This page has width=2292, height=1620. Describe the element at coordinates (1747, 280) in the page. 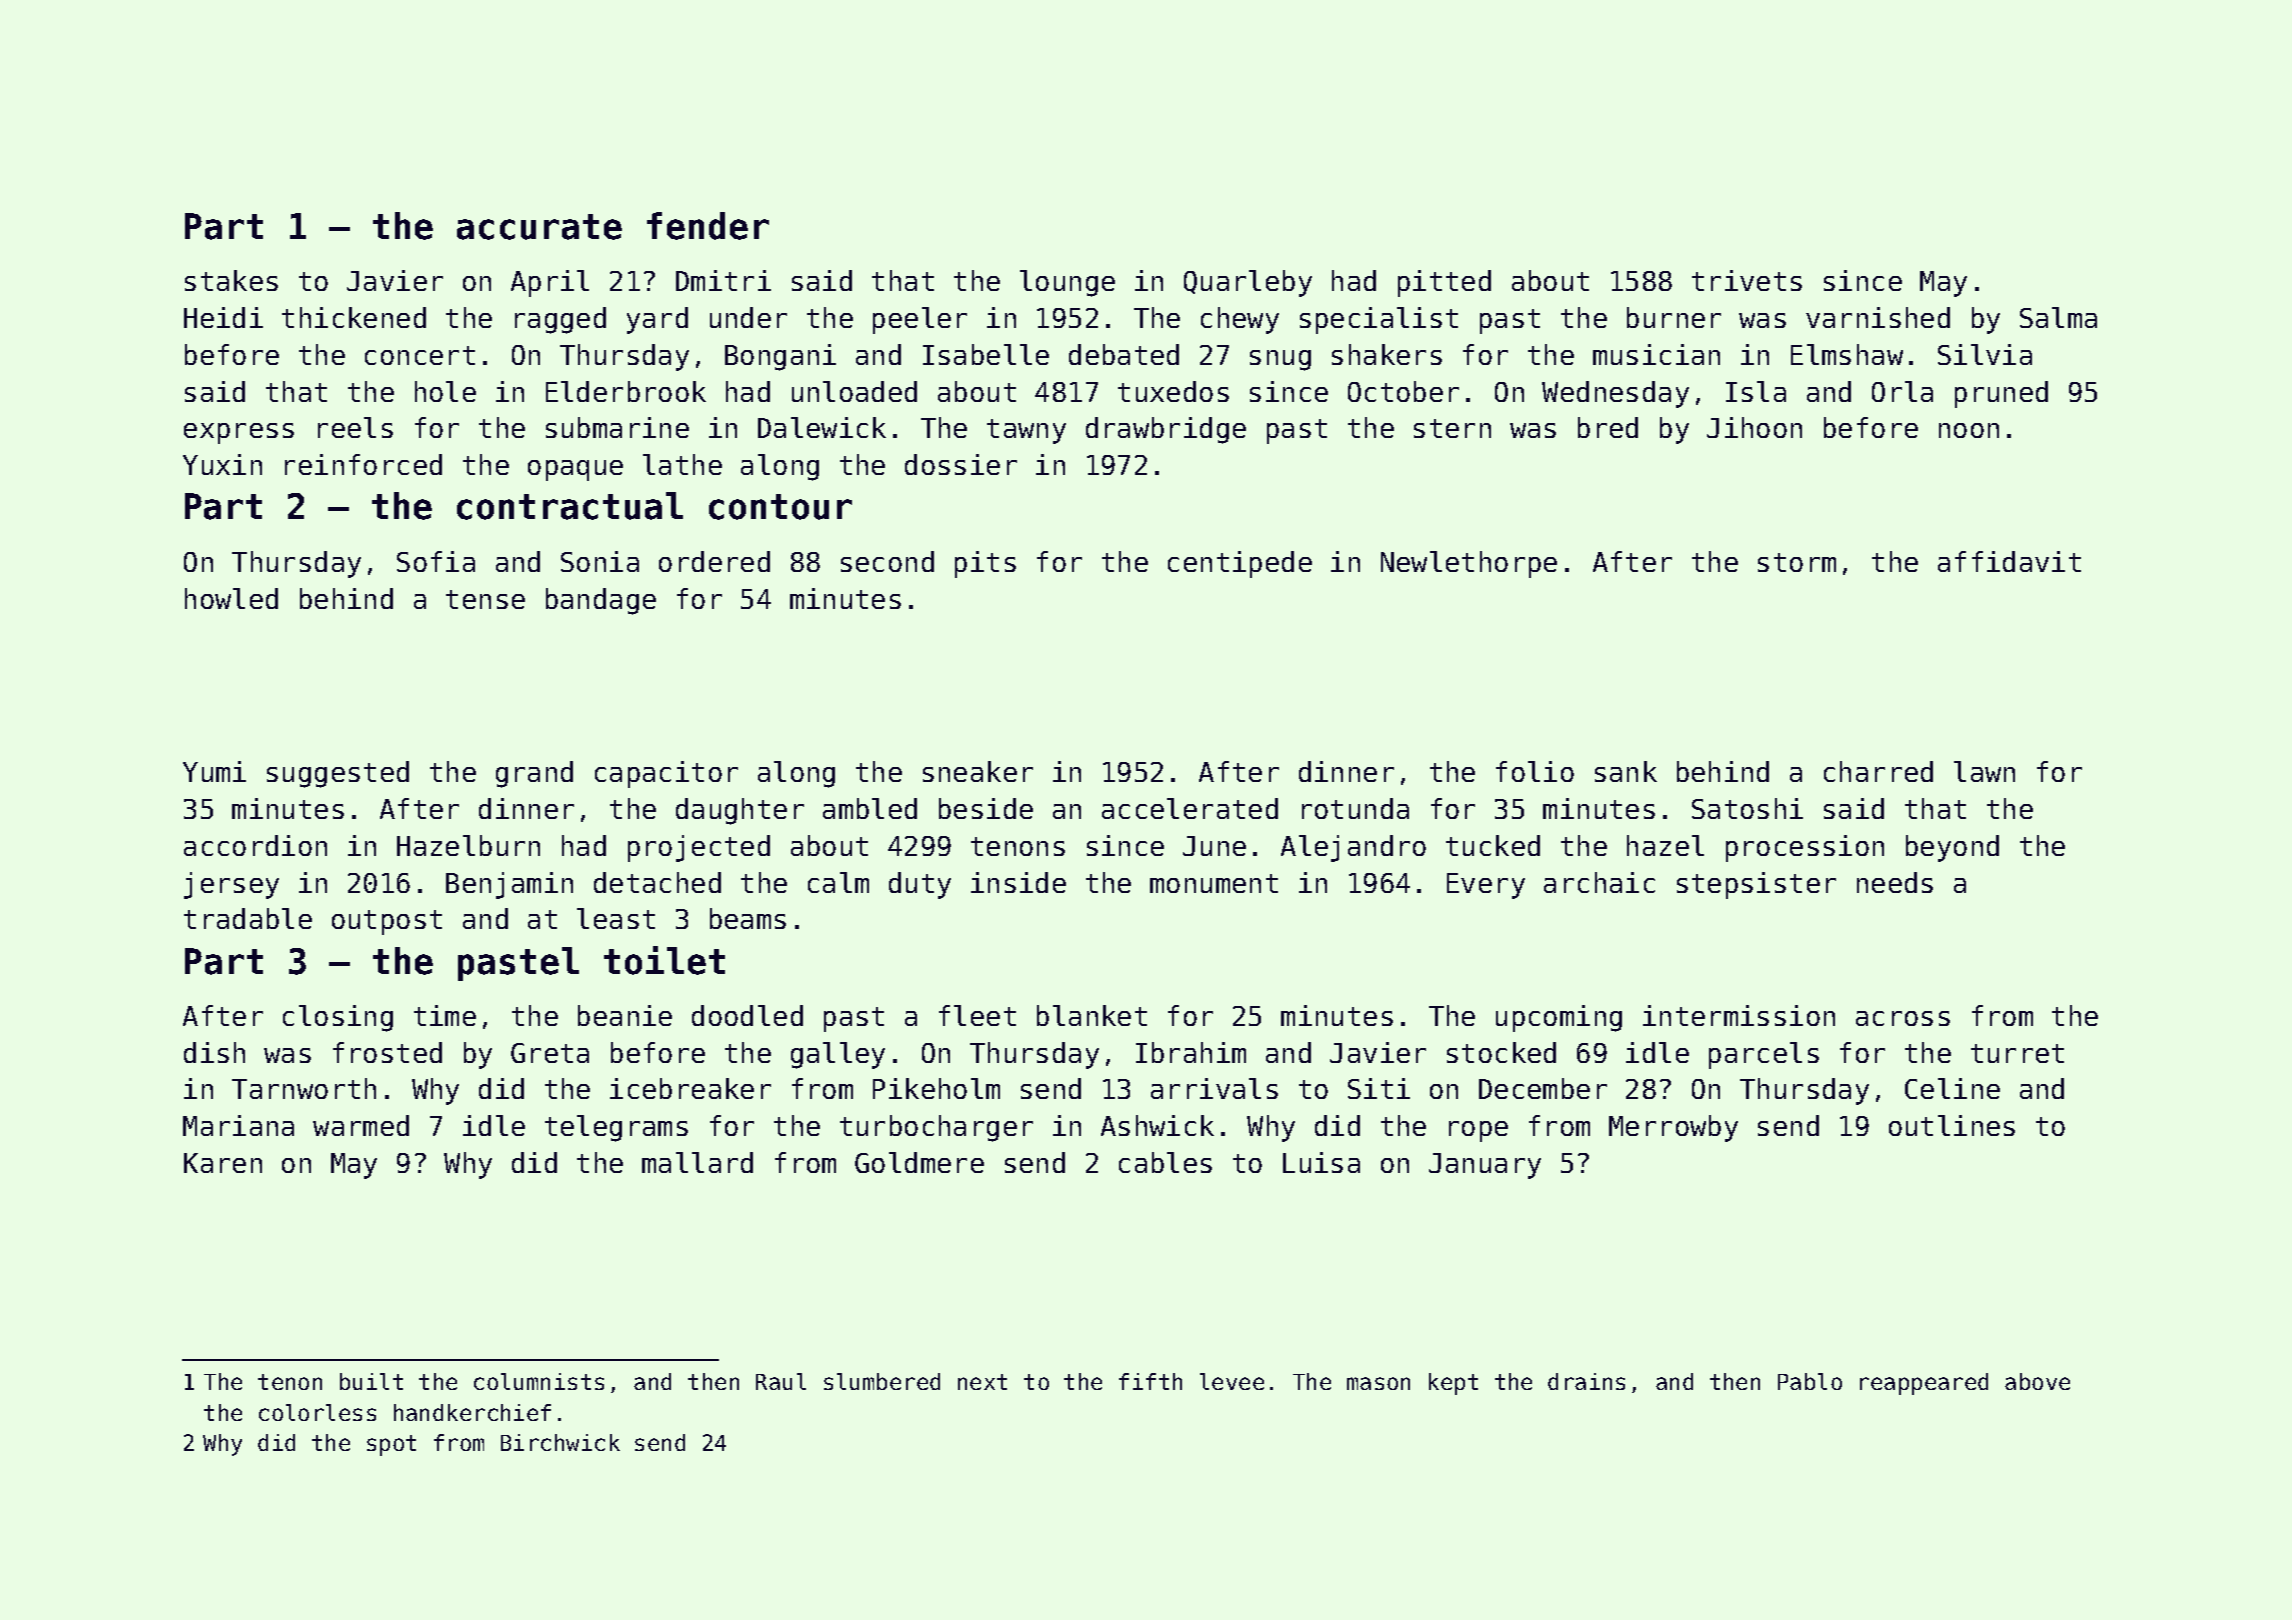

I see `trivets` at that location.
